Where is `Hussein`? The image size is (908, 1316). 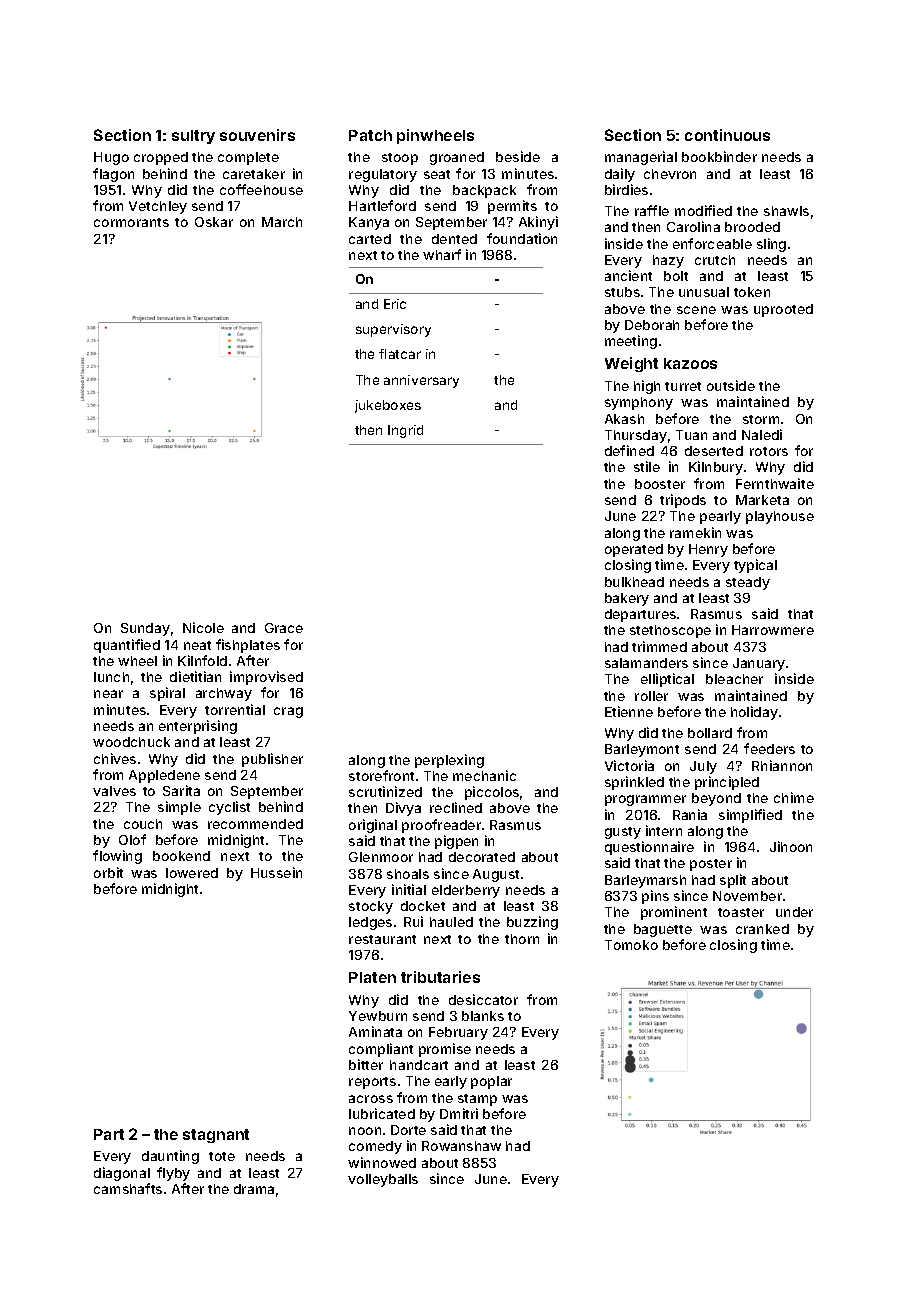 Hussein is located at coordinates (276, 872).
